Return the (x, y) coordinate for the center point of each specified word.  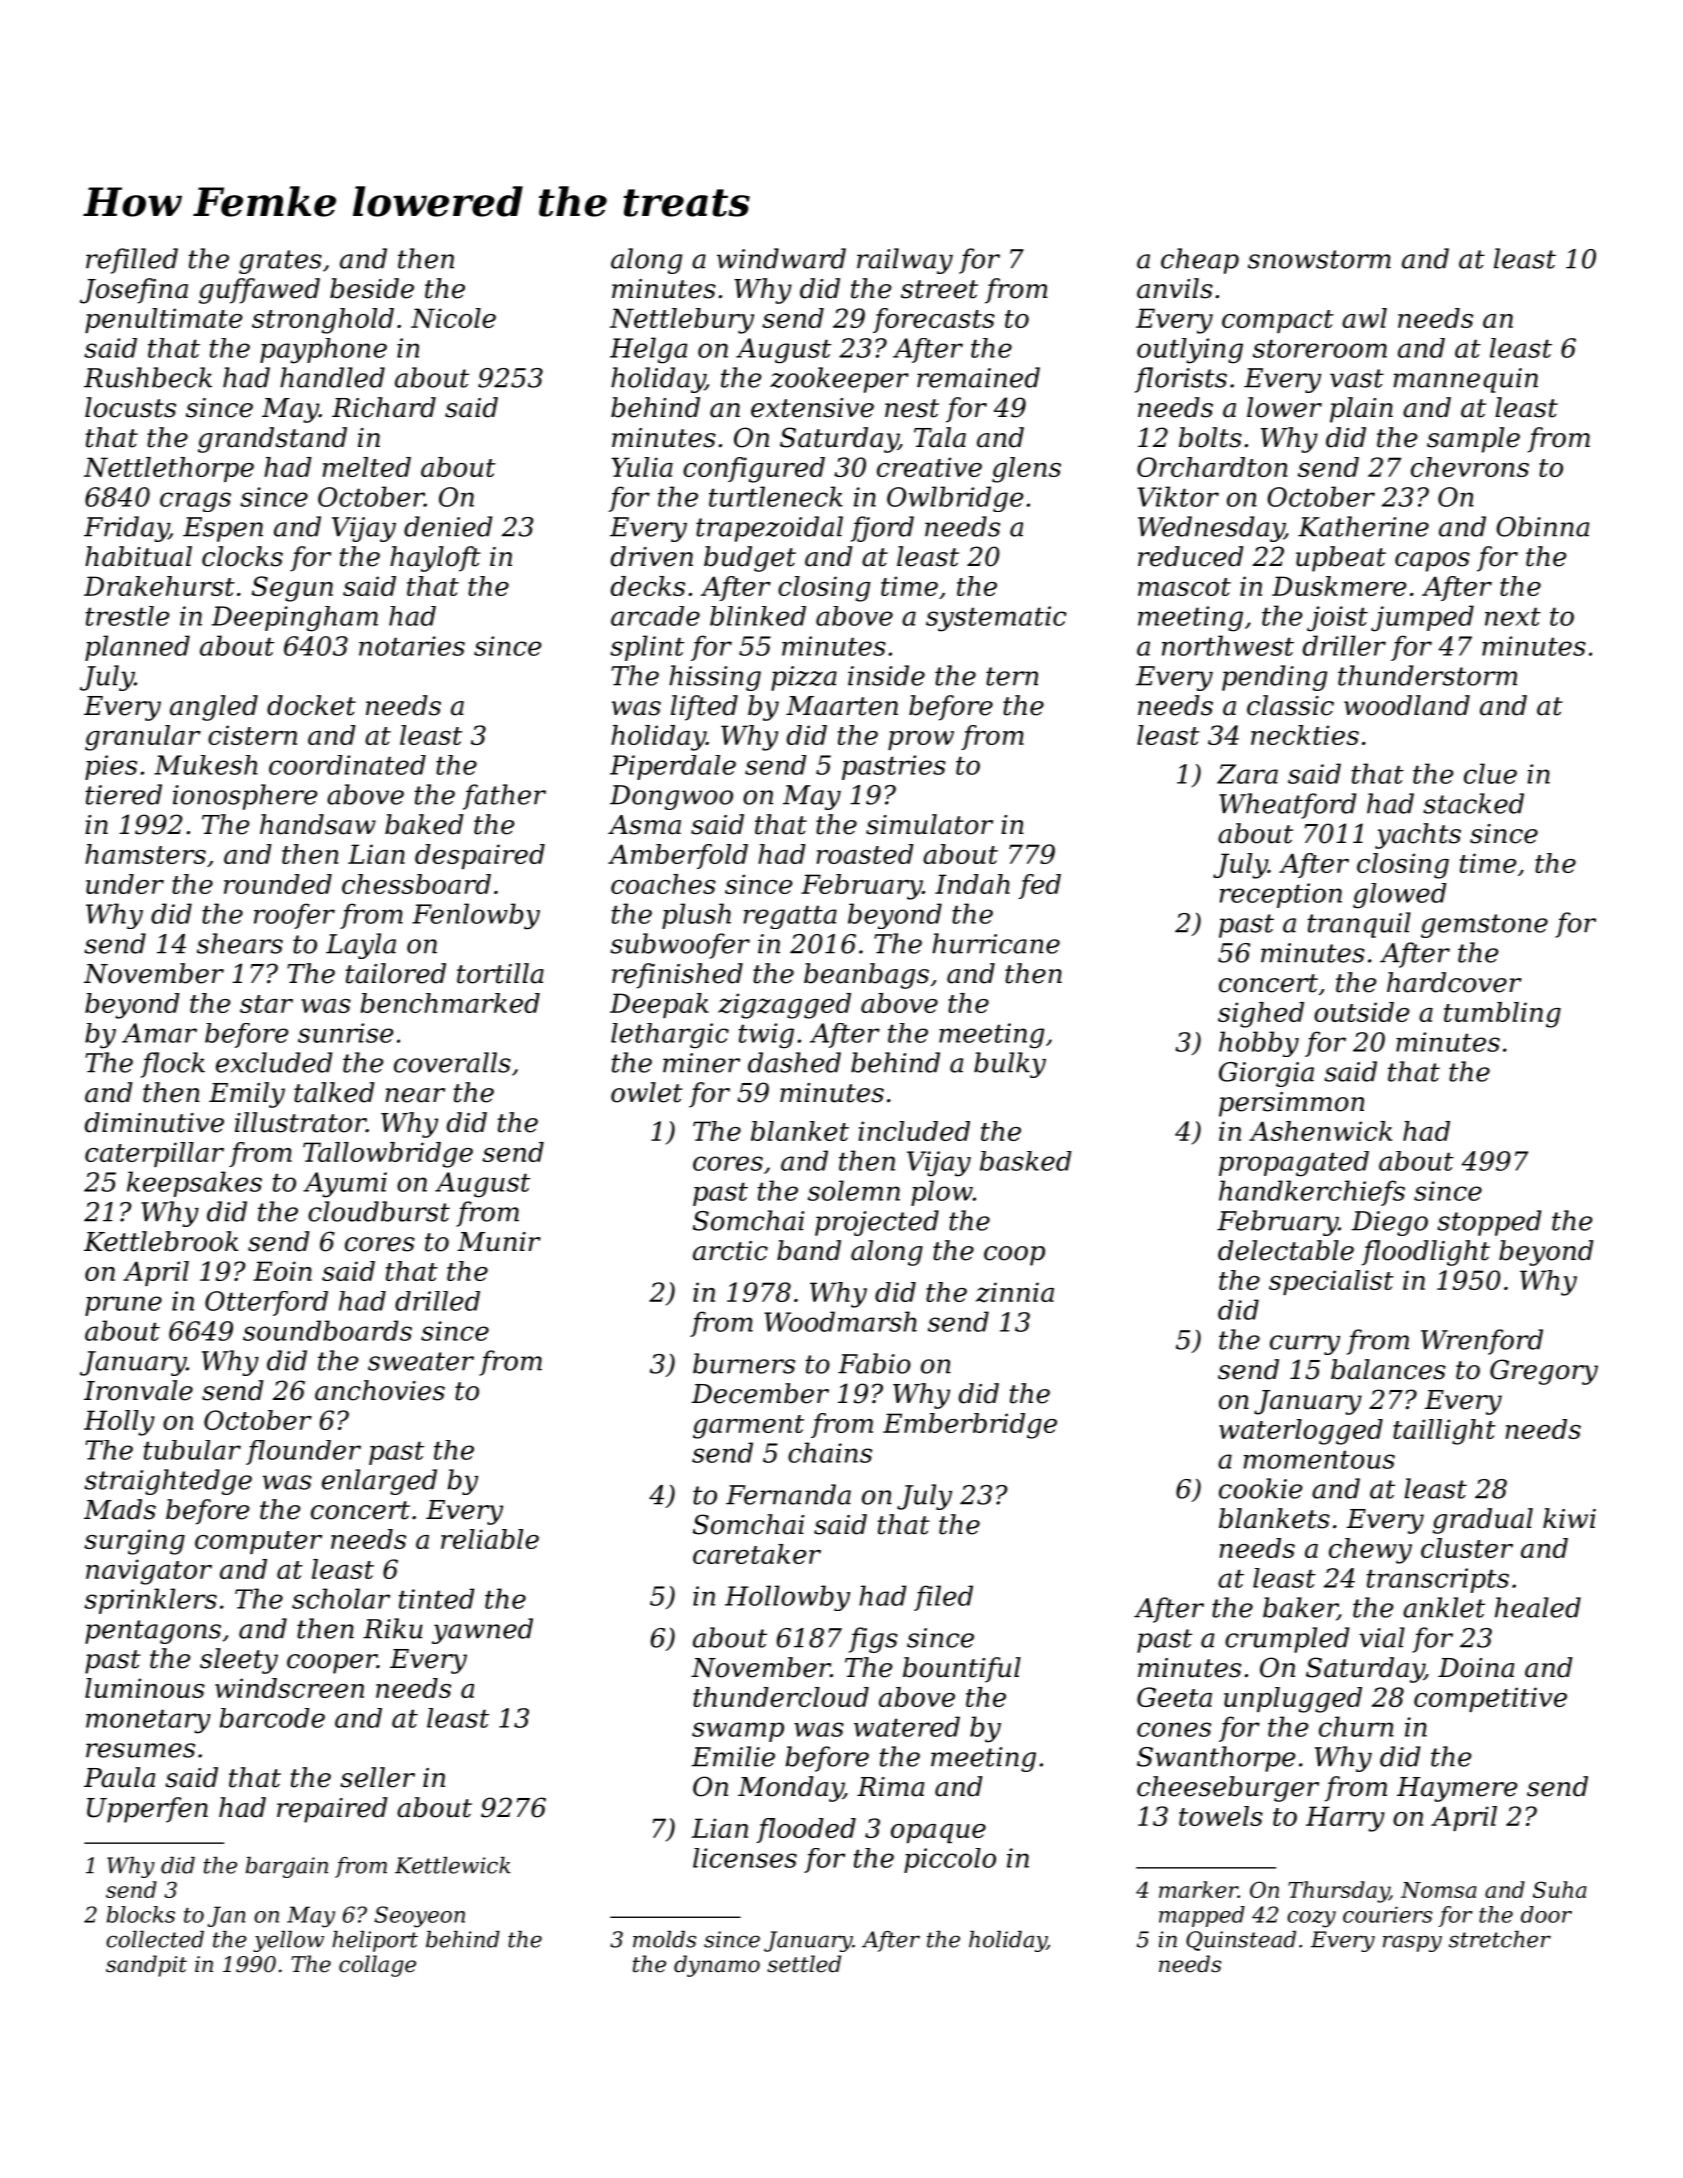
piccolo (950, 1860)
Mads (120, 1509)
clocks (242, 556)
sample (1473, 440)
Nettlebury (682, 321)
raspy (1412, 1943)
